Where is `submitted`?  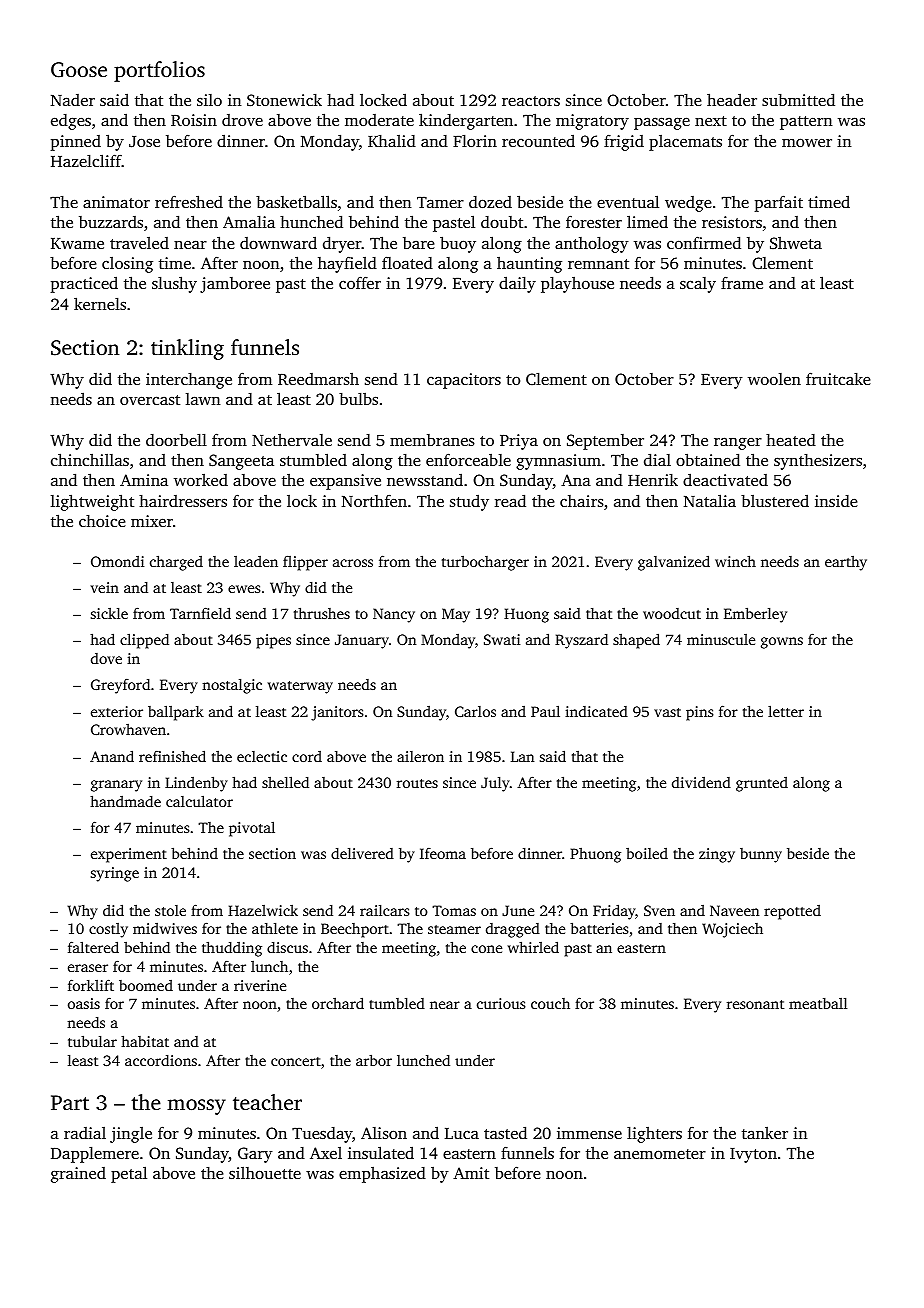
submitted is located at coordinates (798, 99).
